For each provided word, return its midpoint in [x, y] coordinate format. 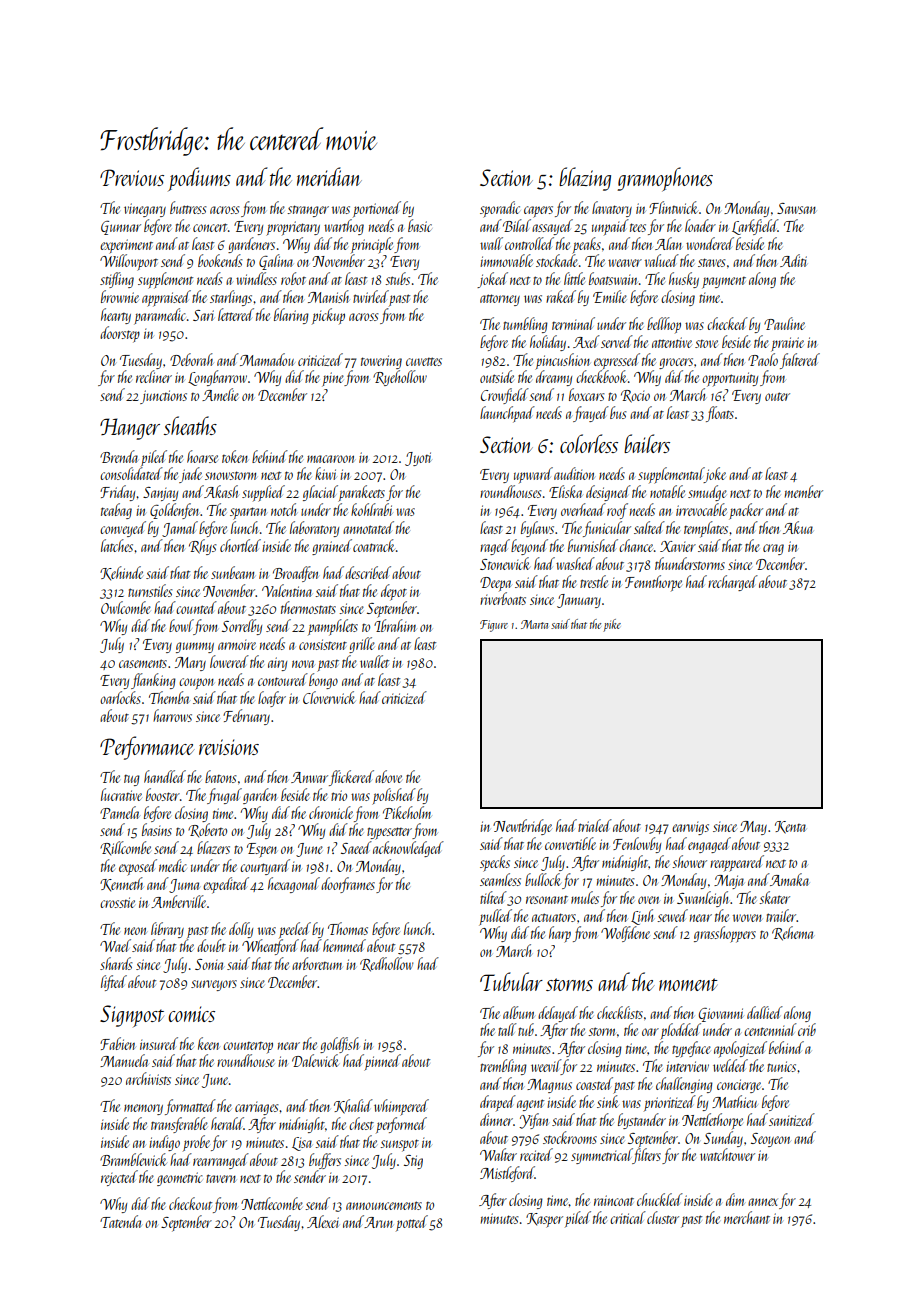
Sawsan [796, 208]
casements [143, 663]
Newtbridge [522, 827]
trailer [781, 915]
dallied [765, 1012]
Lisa [302, 1144]
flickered [351, 778]
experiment [126, 246]
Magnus [549, 1086]
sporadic [500, 209]
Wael [115, 945]
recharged [733, 583]
